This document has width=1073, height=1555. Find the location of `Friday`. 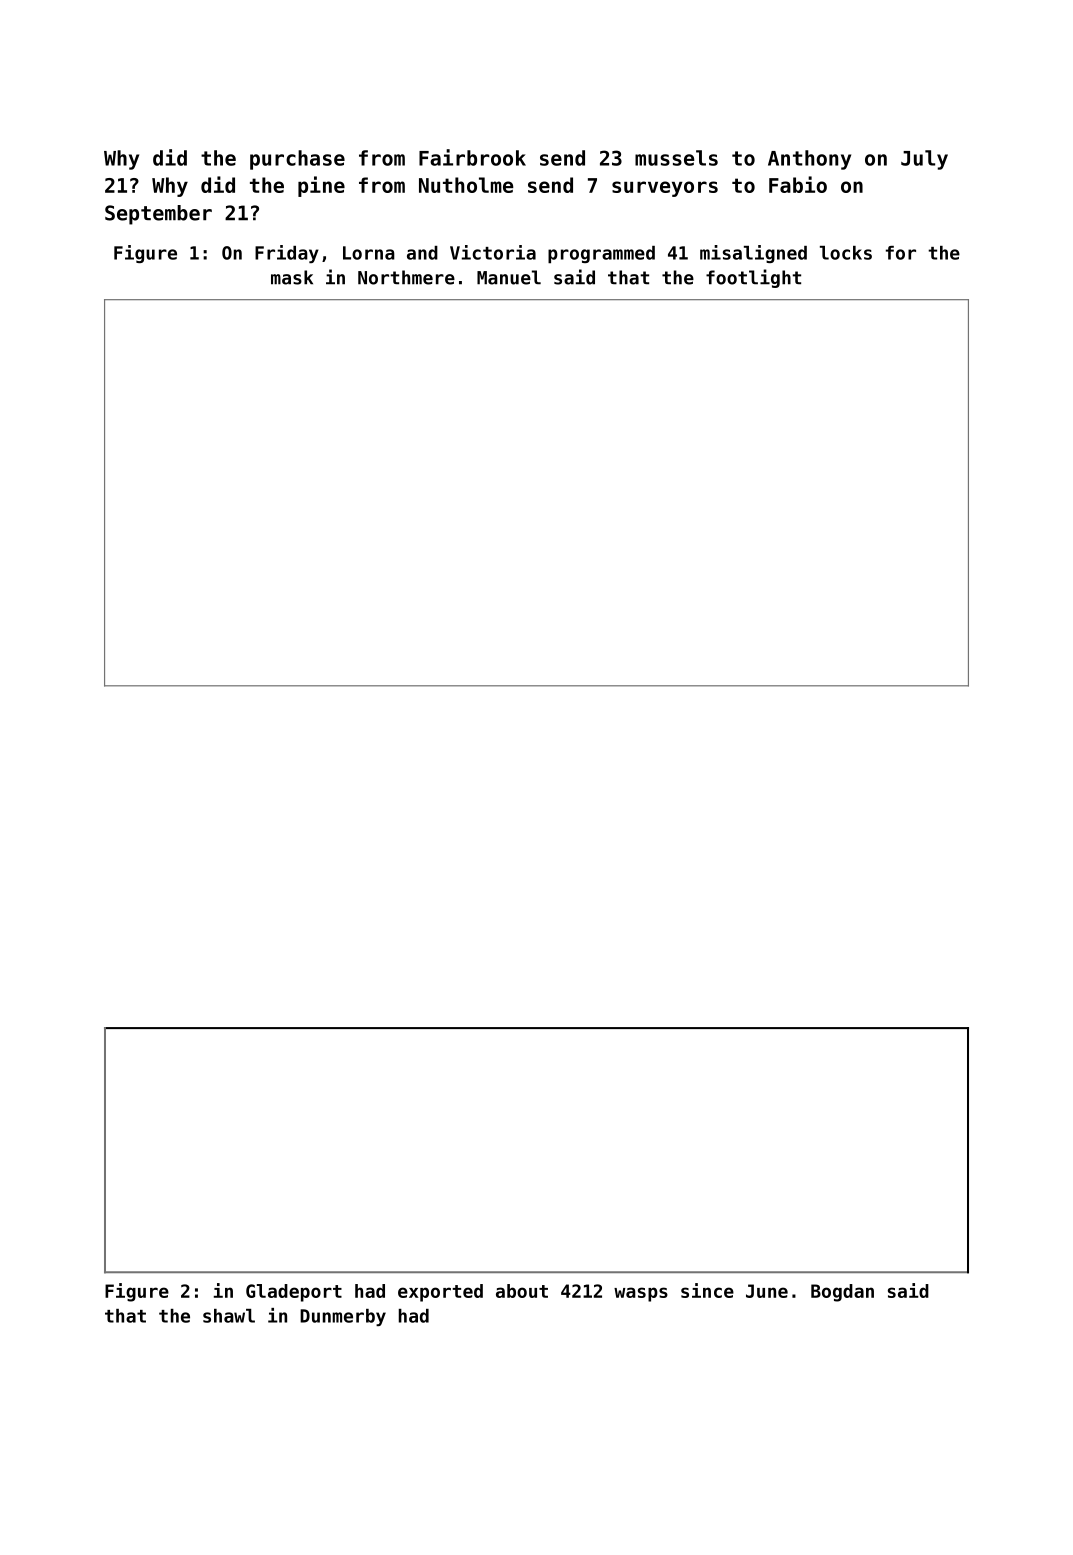

Friday is located at coordinates (287, 254).
